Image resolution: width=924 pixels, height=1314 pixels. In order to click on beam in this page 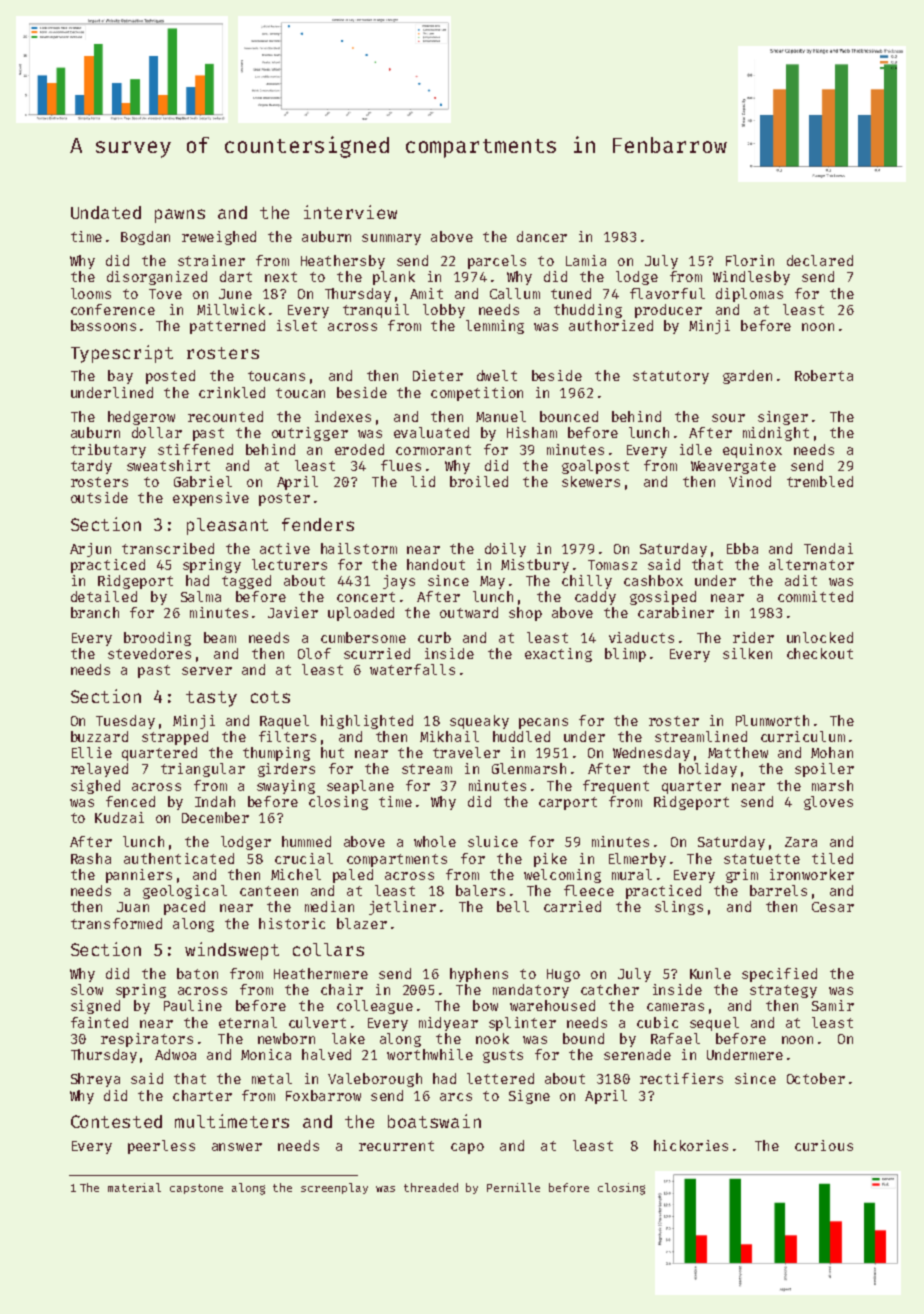, I will do `click(220, 637)`.
